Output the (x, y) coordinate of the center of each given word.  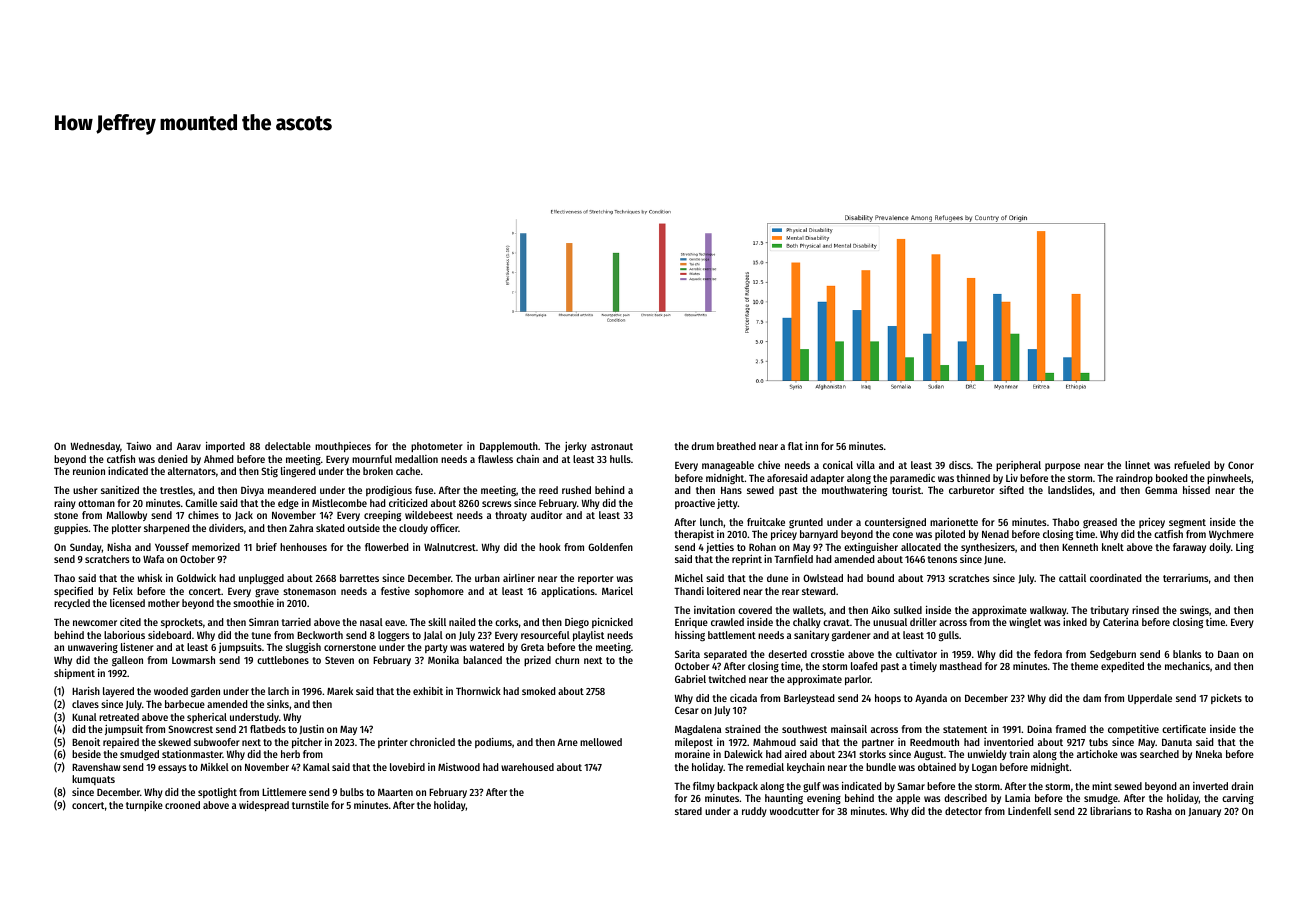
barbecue (185, 704)
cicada (743, 698)
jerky (576, 447)
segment (1187, 523)
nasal (371, 622)
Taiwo (138, 446)
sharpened (167, 529)
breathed (736, 446)
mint (1102, 786)
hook (550, 547)
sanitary (811, 636)
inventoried (1009, 742)
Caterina (1121, 622)
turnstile (310, 805)
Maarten (395, 792)
